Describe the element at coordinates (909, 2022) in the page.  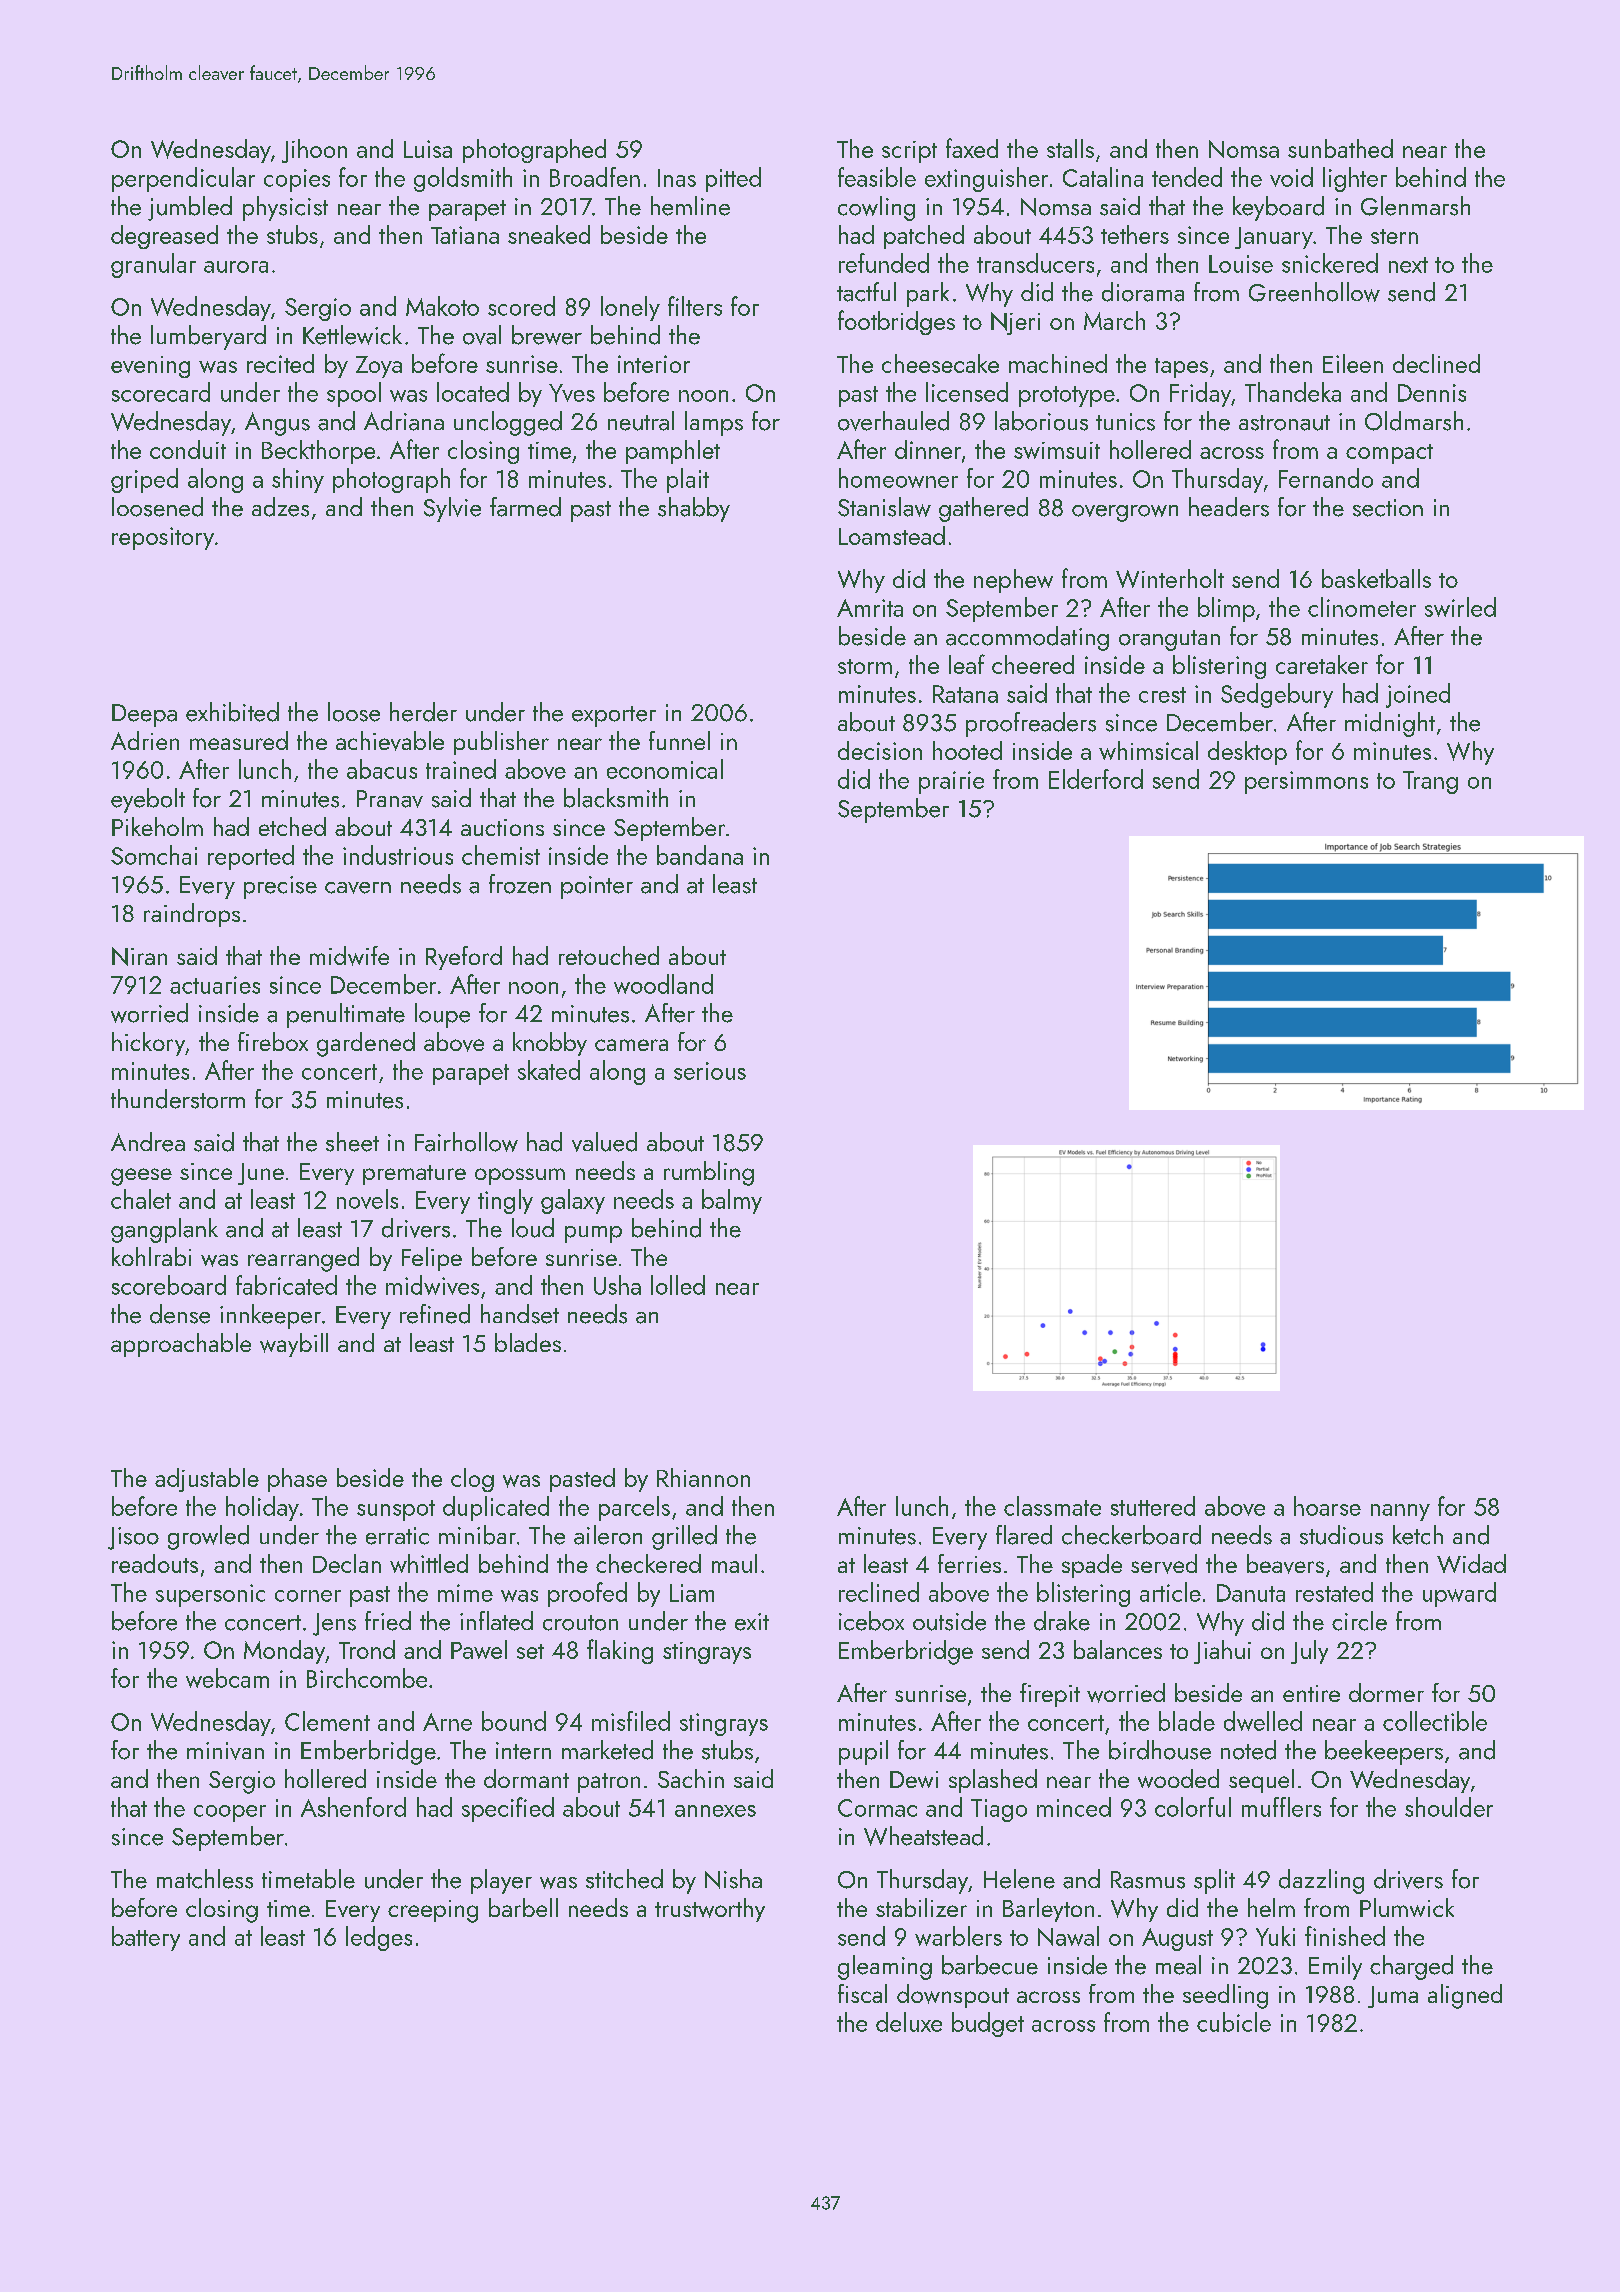
I see `deluxe` at that location.
